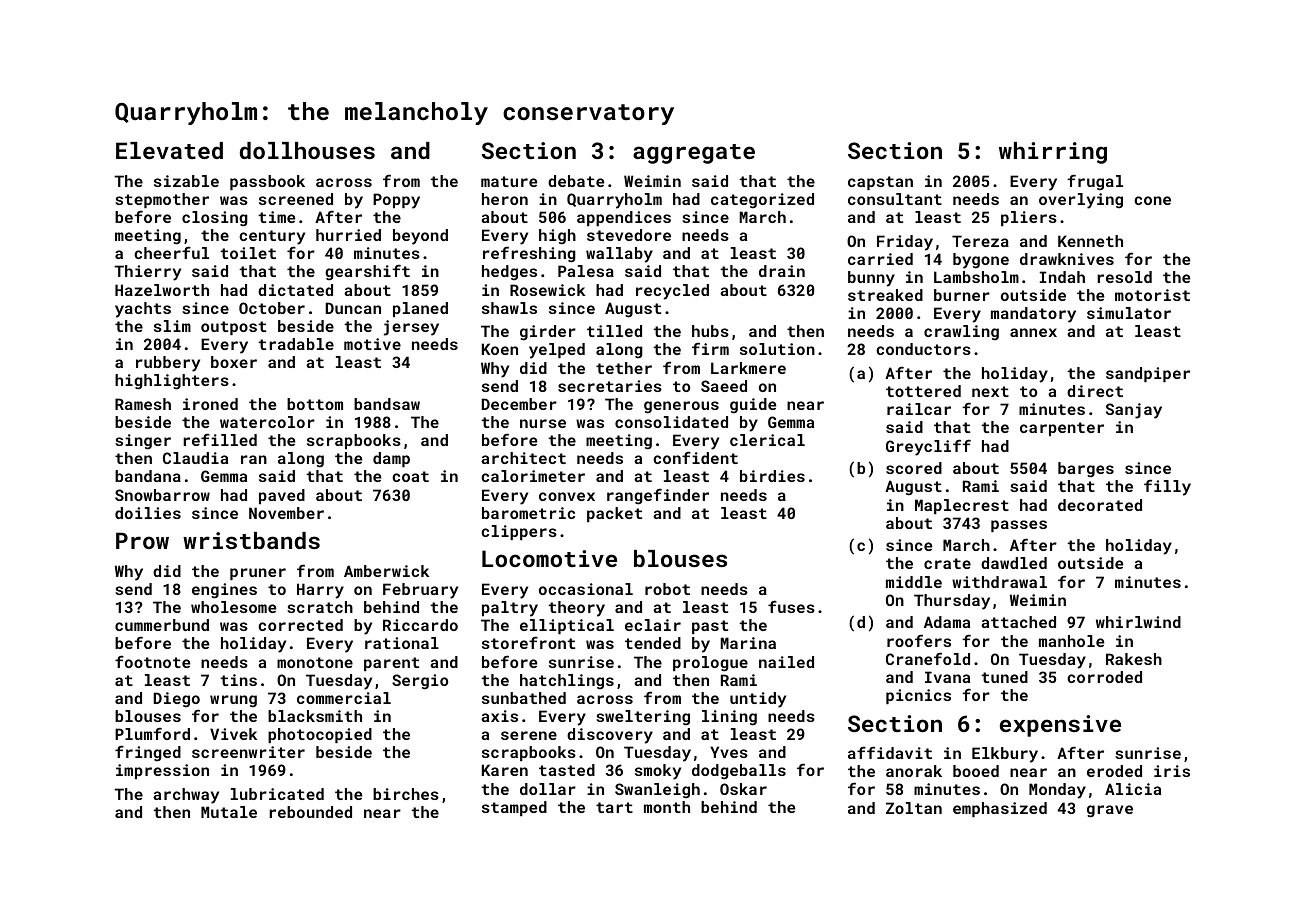 This image has width=1308, height=924. I want to click on gearshift, so click(367, 272).
